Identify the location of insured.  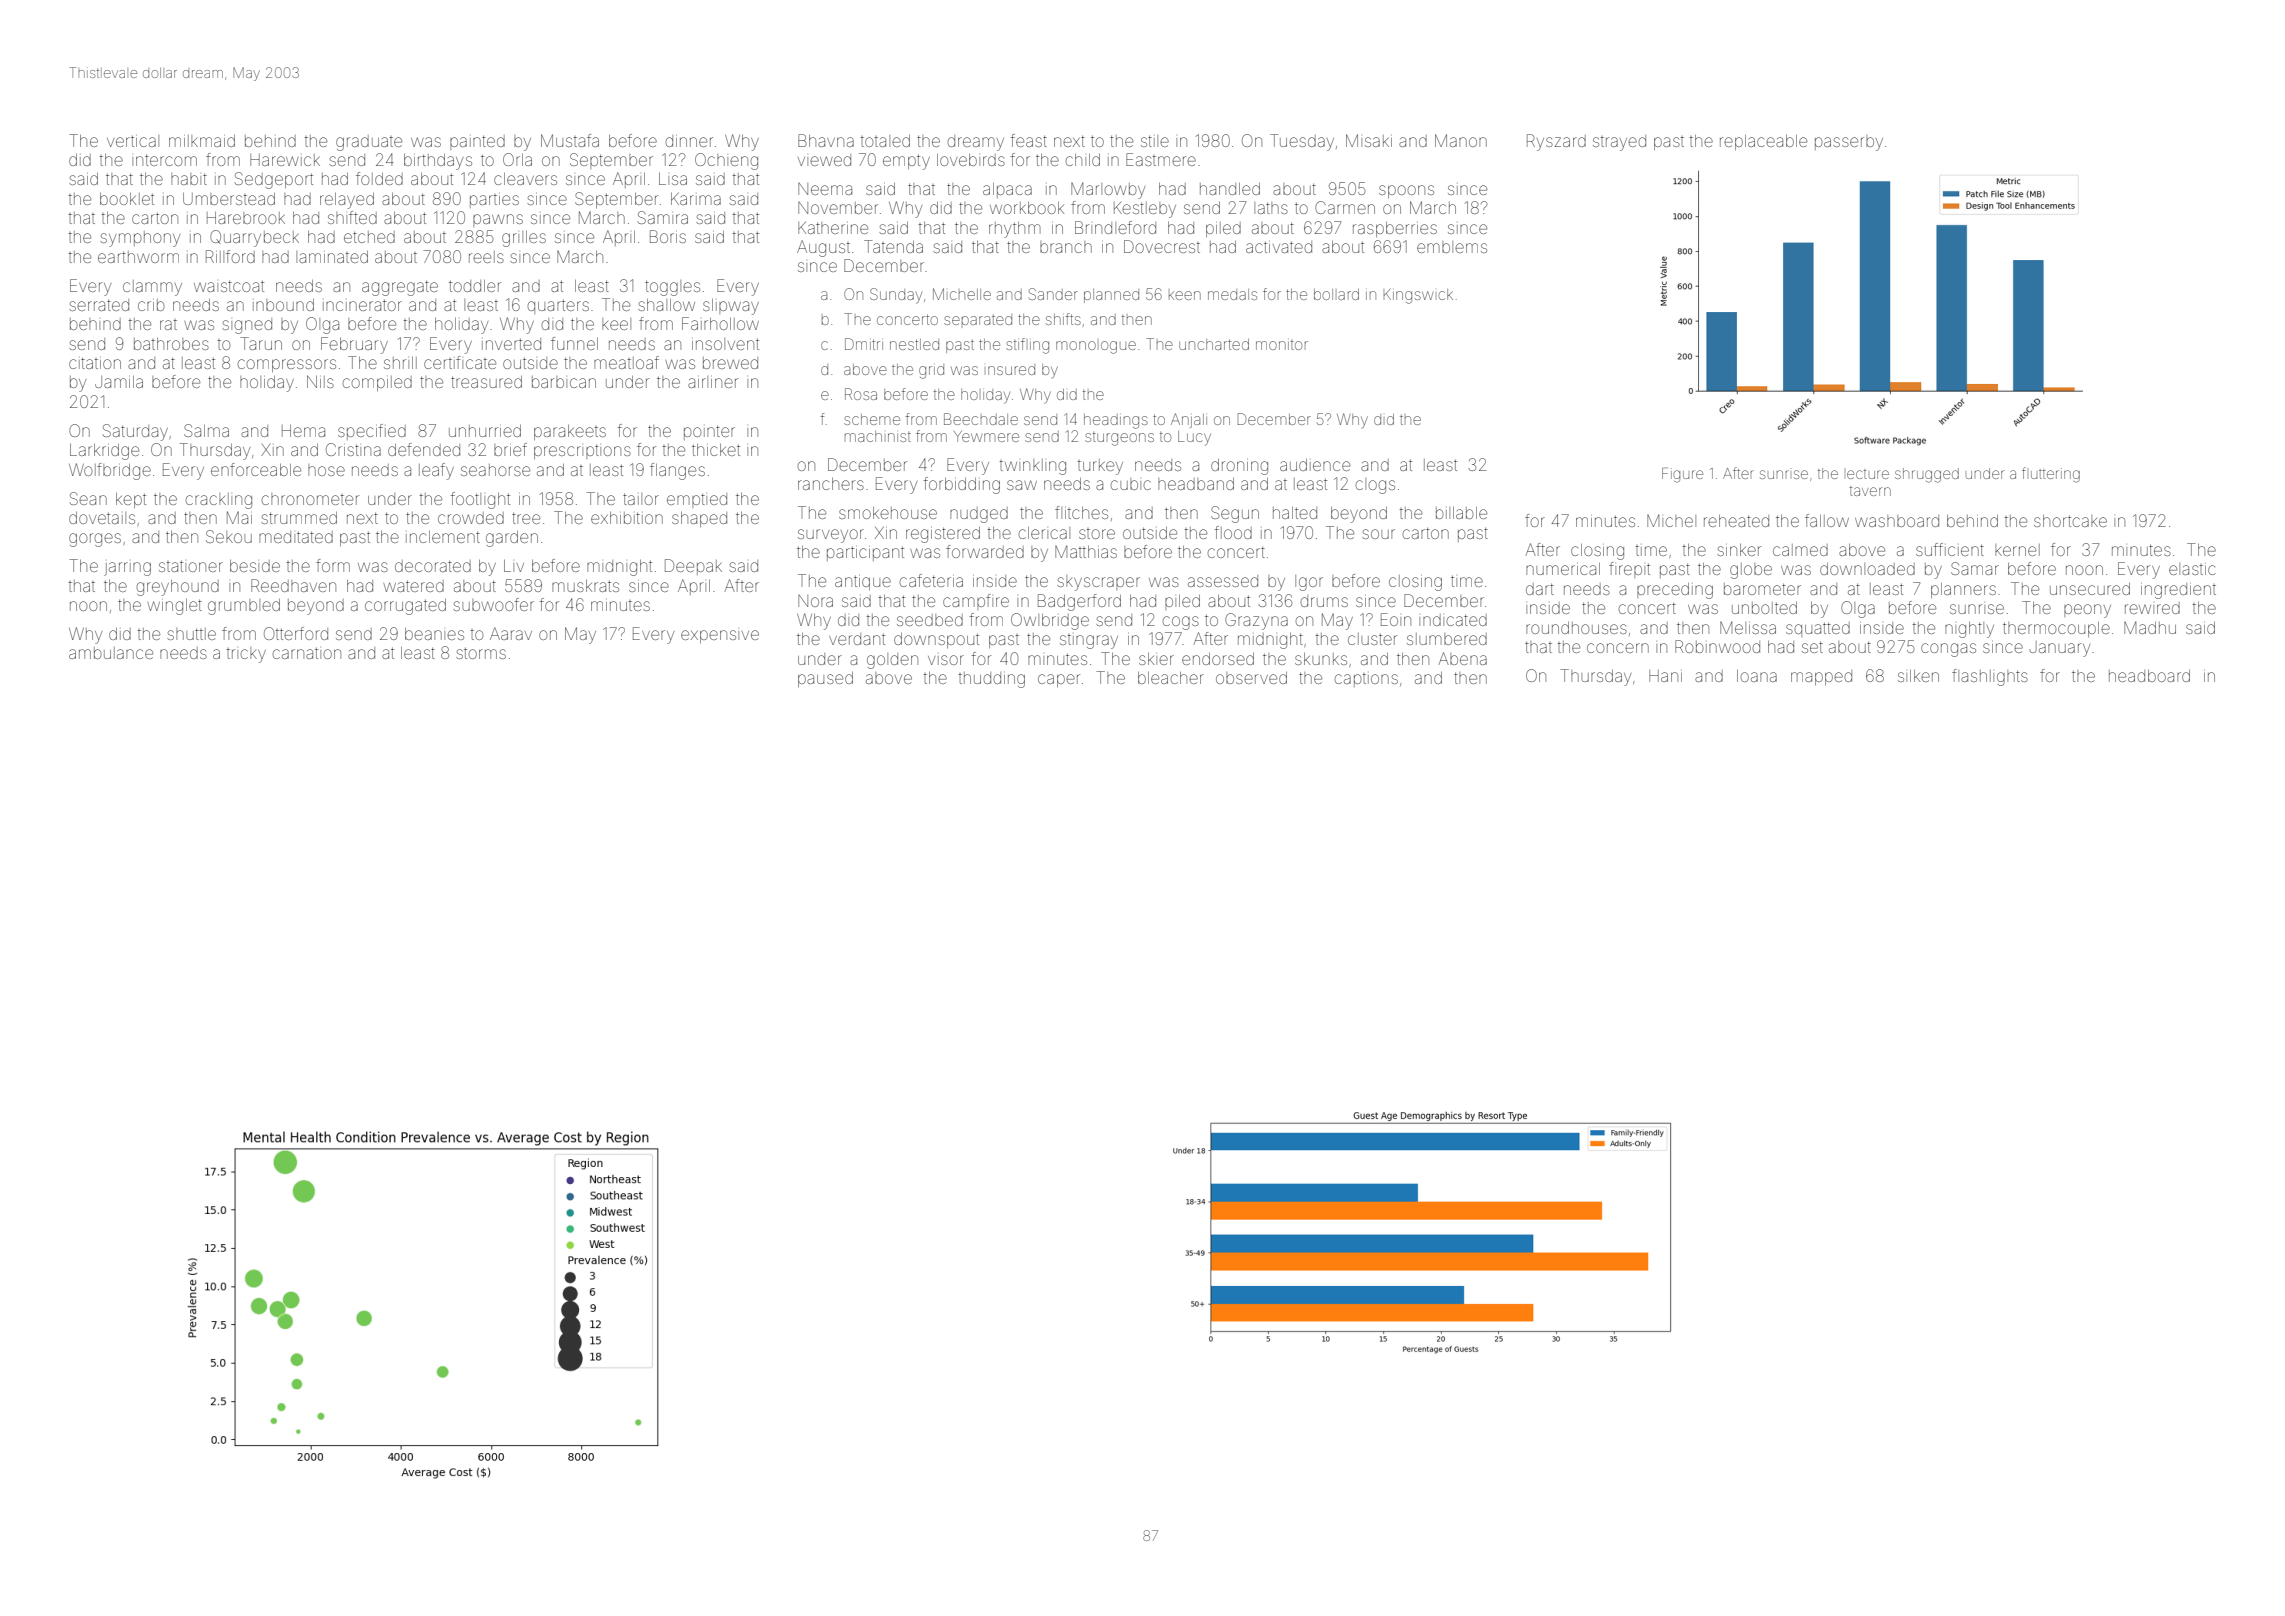
(1011, 369).
